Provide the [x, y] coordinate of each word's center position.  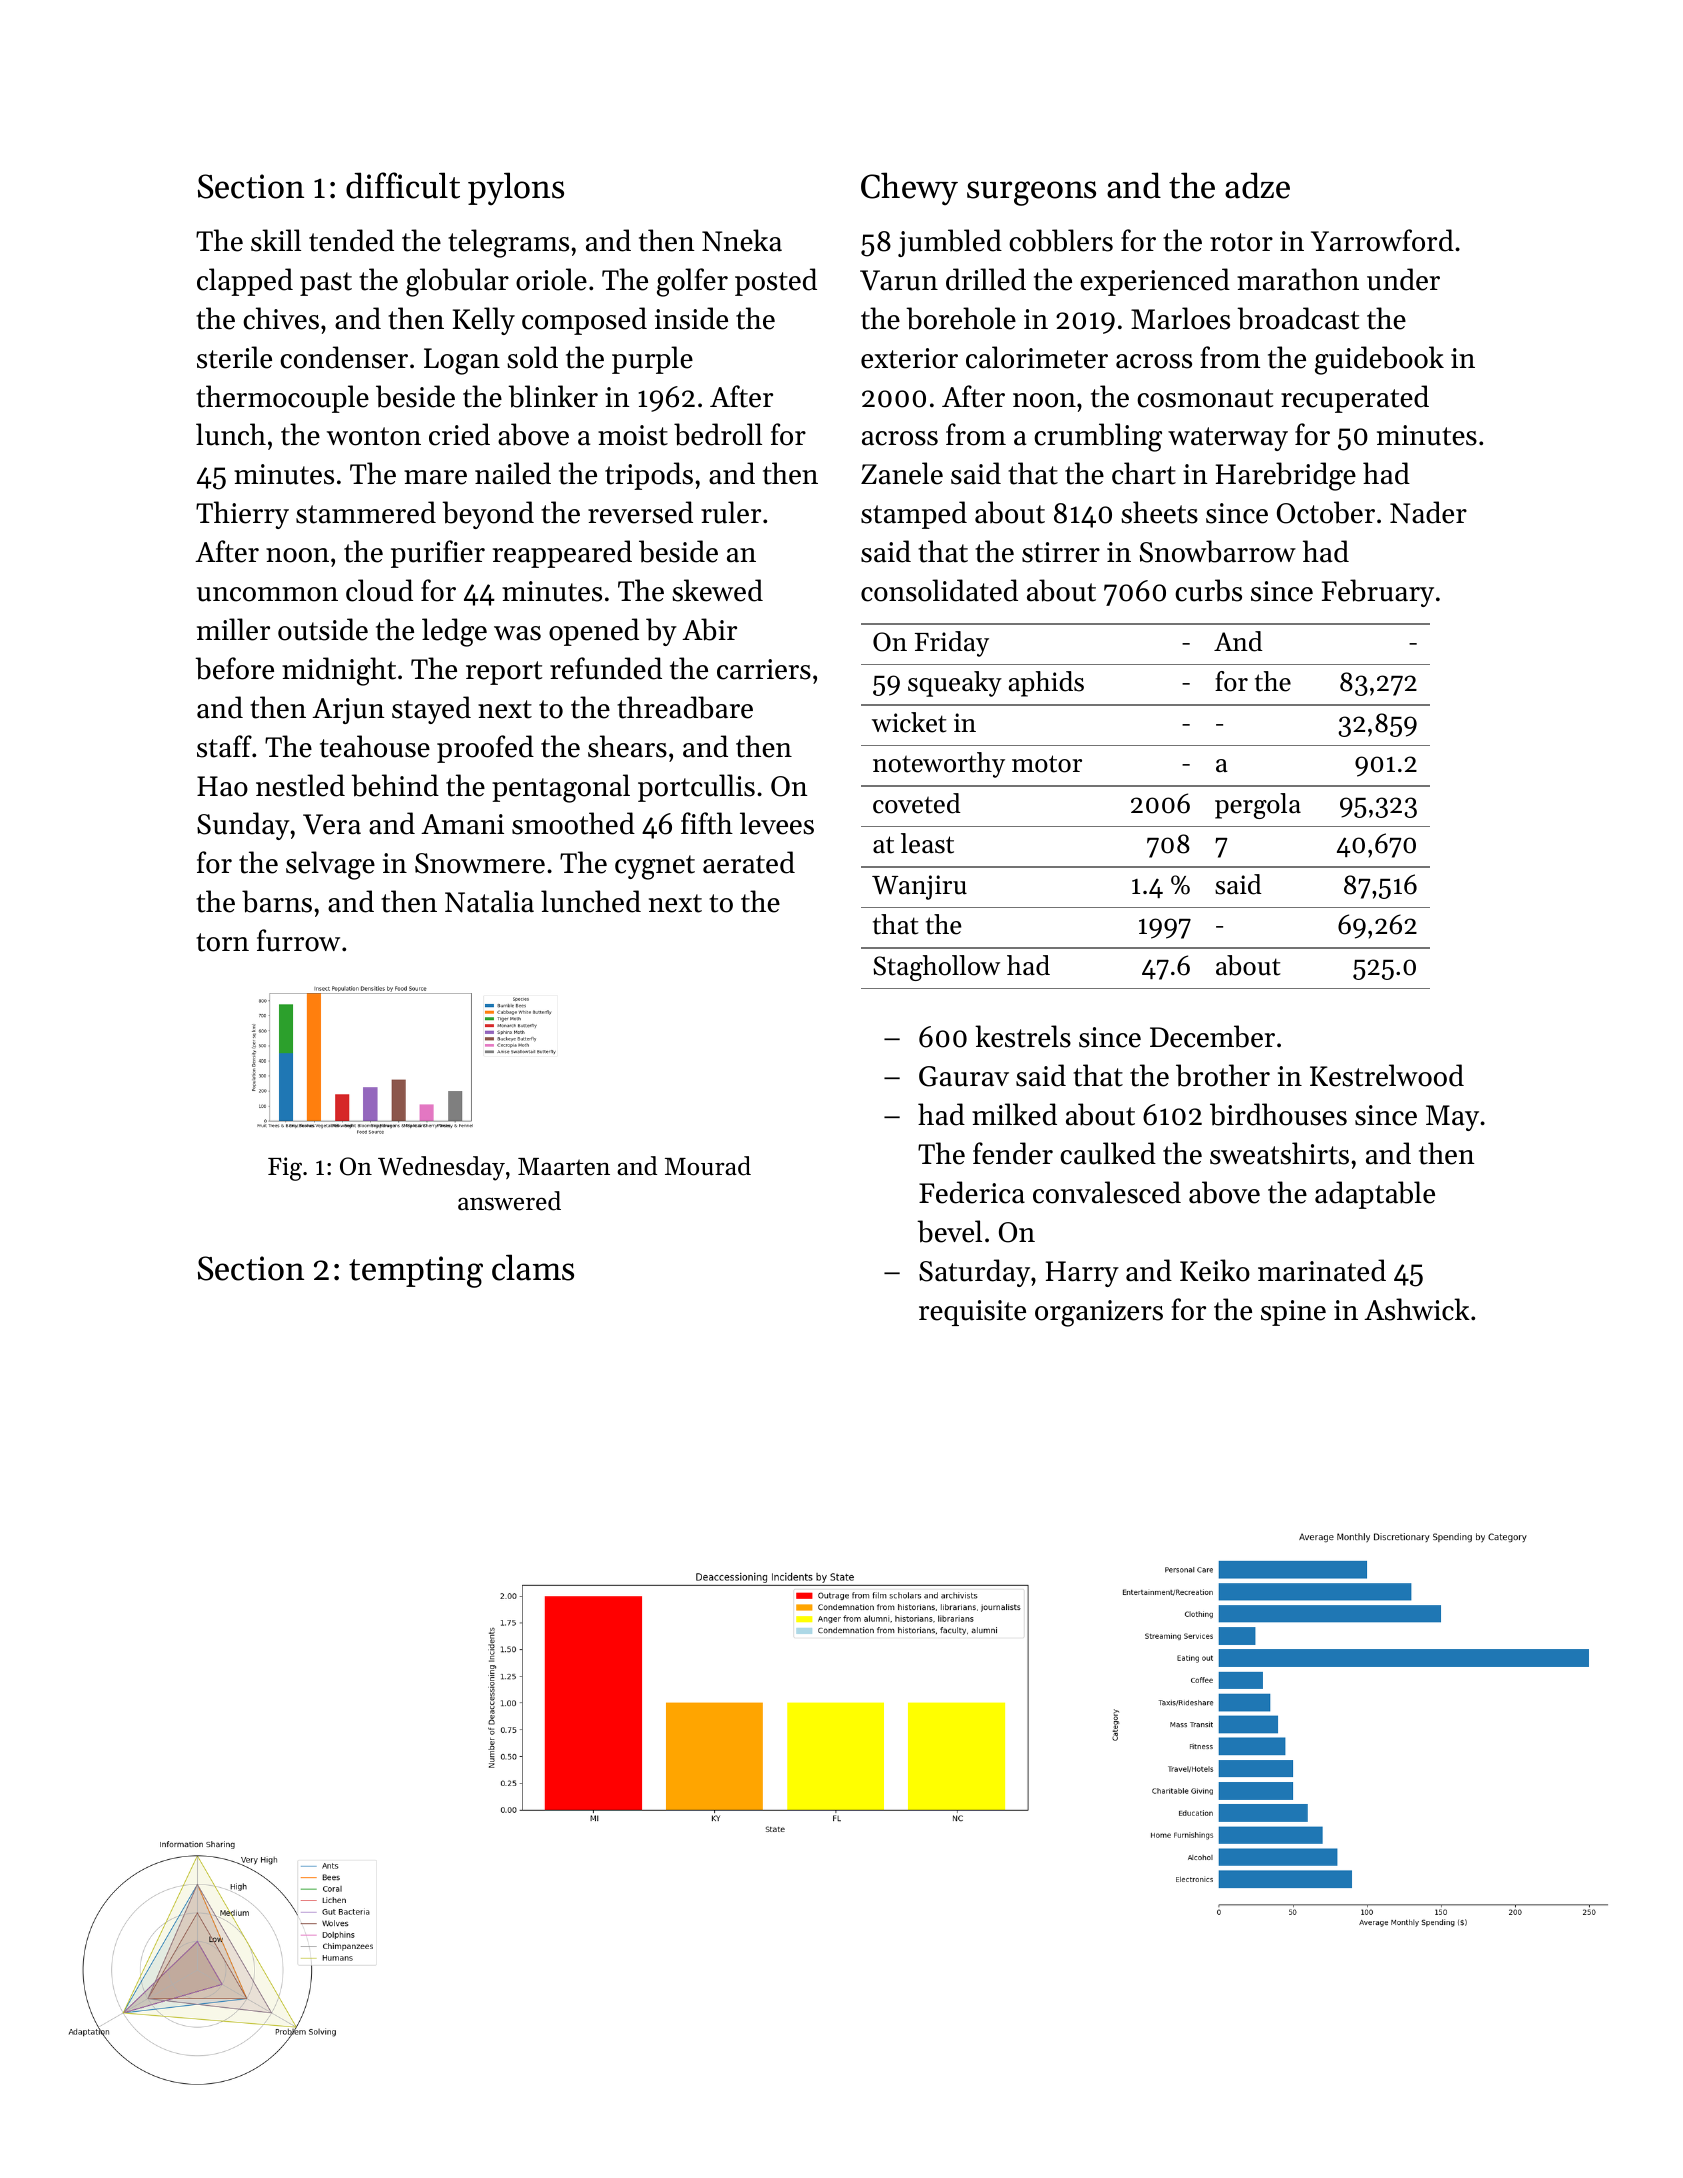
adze [1257, 185]
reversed [640, 512]
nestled [300, 785]
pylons [516, 188]
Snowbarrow [1218, 551]
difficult [403, 185]
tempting [416, 1272]
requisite [972, 1313]
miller [233, 629]
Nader [1428, 512]
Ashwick [1417, 1309]
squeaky [955, 684]
